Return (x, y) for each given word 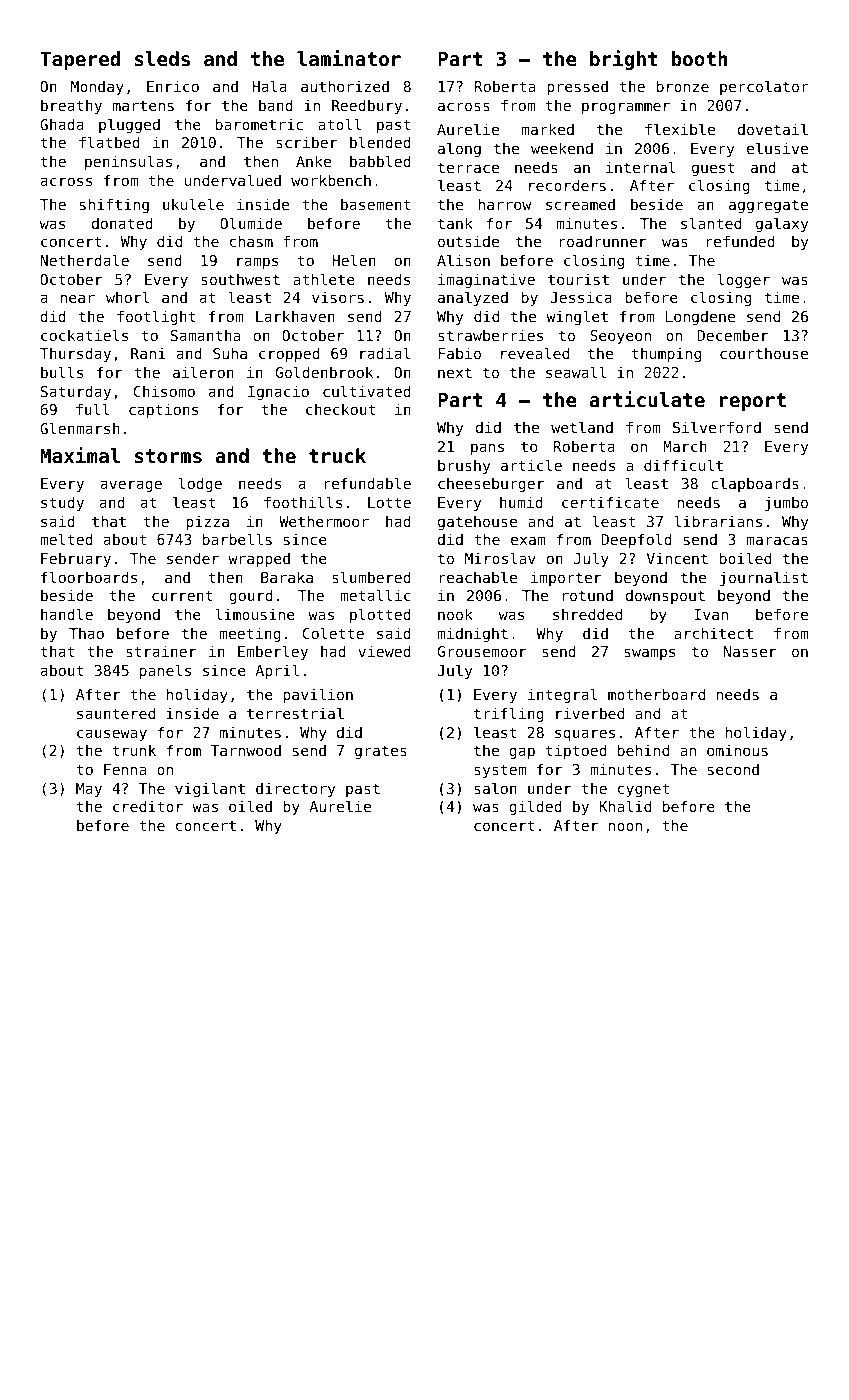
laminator (349, 58)
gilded (535, 807)
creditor (148, 806)
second (733, 769)
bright (623, 60)
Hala (269, 86)
